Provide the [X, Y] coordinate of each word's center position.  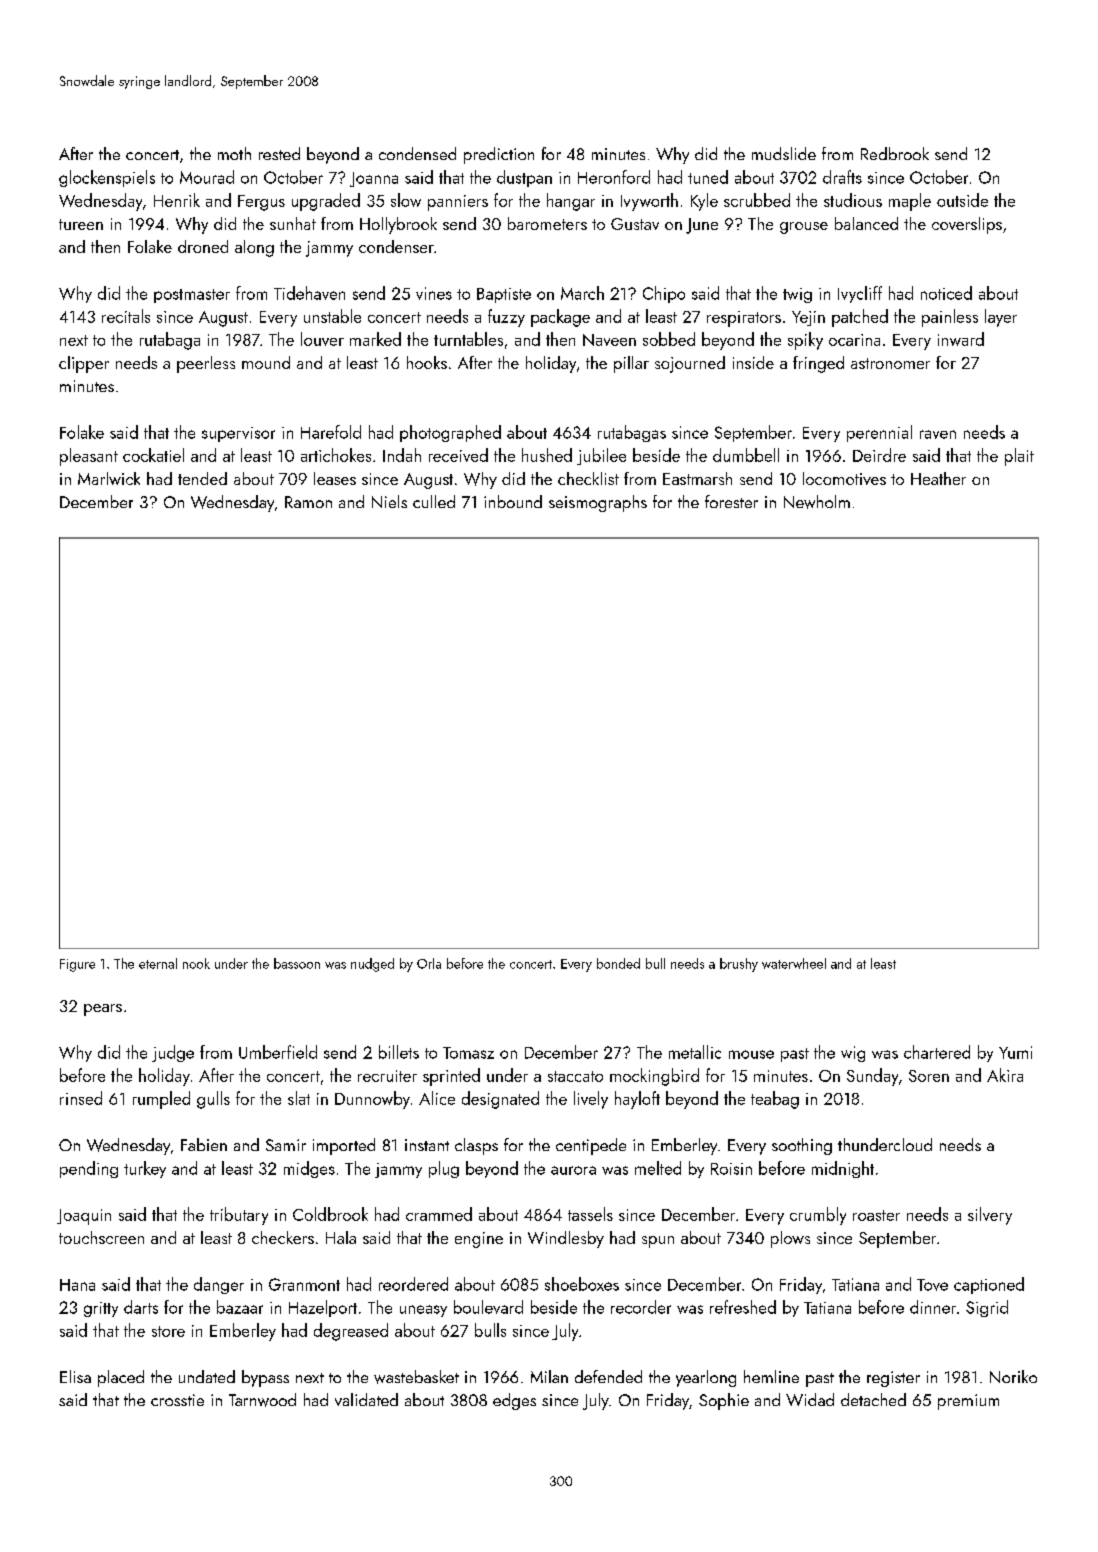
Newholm [817, 502]
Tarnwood [262, 1400]
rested [279, 153]
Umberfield [278, 1052]
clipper [84, 364]
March [582, 293]
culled [434, 501]
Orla [429, 963]
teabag [775, 1100]
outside [962, 200]
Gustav [635, 224]
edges [514, 1401]
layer [1001, 318]
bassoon [297, 963]
